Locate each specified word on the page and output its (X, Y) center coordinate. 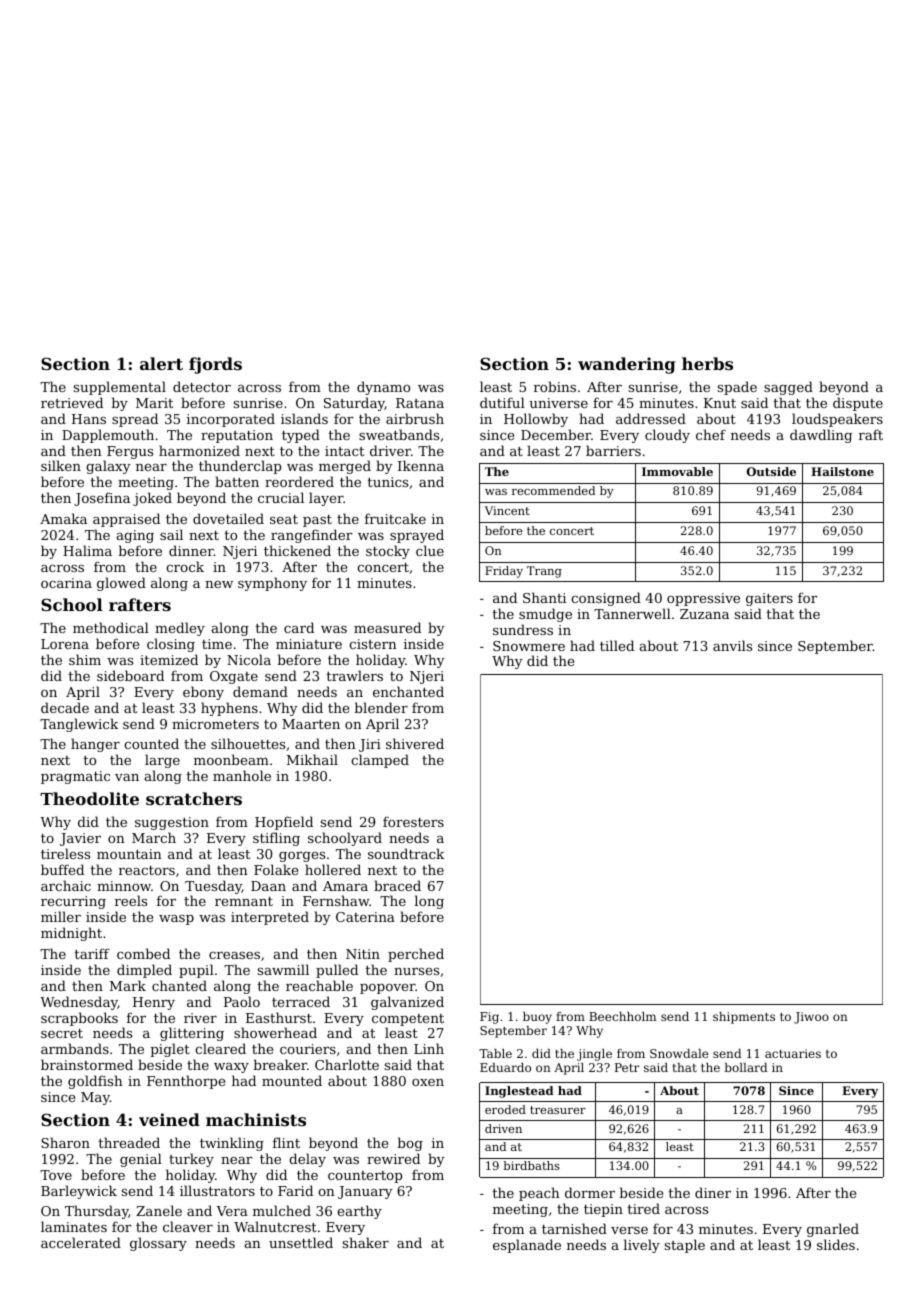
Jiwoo (811, 1018)
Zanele (159, 1210)
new (219, 584)
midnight (71, 934)
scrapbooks (79, 1019)
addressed (651, 418)
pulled (337, 971)
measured (387, 627)
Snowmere (529, 646)
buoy (537, 1018)
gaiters (769, 599)
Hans (89, 419)
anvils (732, 645)
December (556, 434)
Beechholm (622, 1016)
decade (65, 707)
